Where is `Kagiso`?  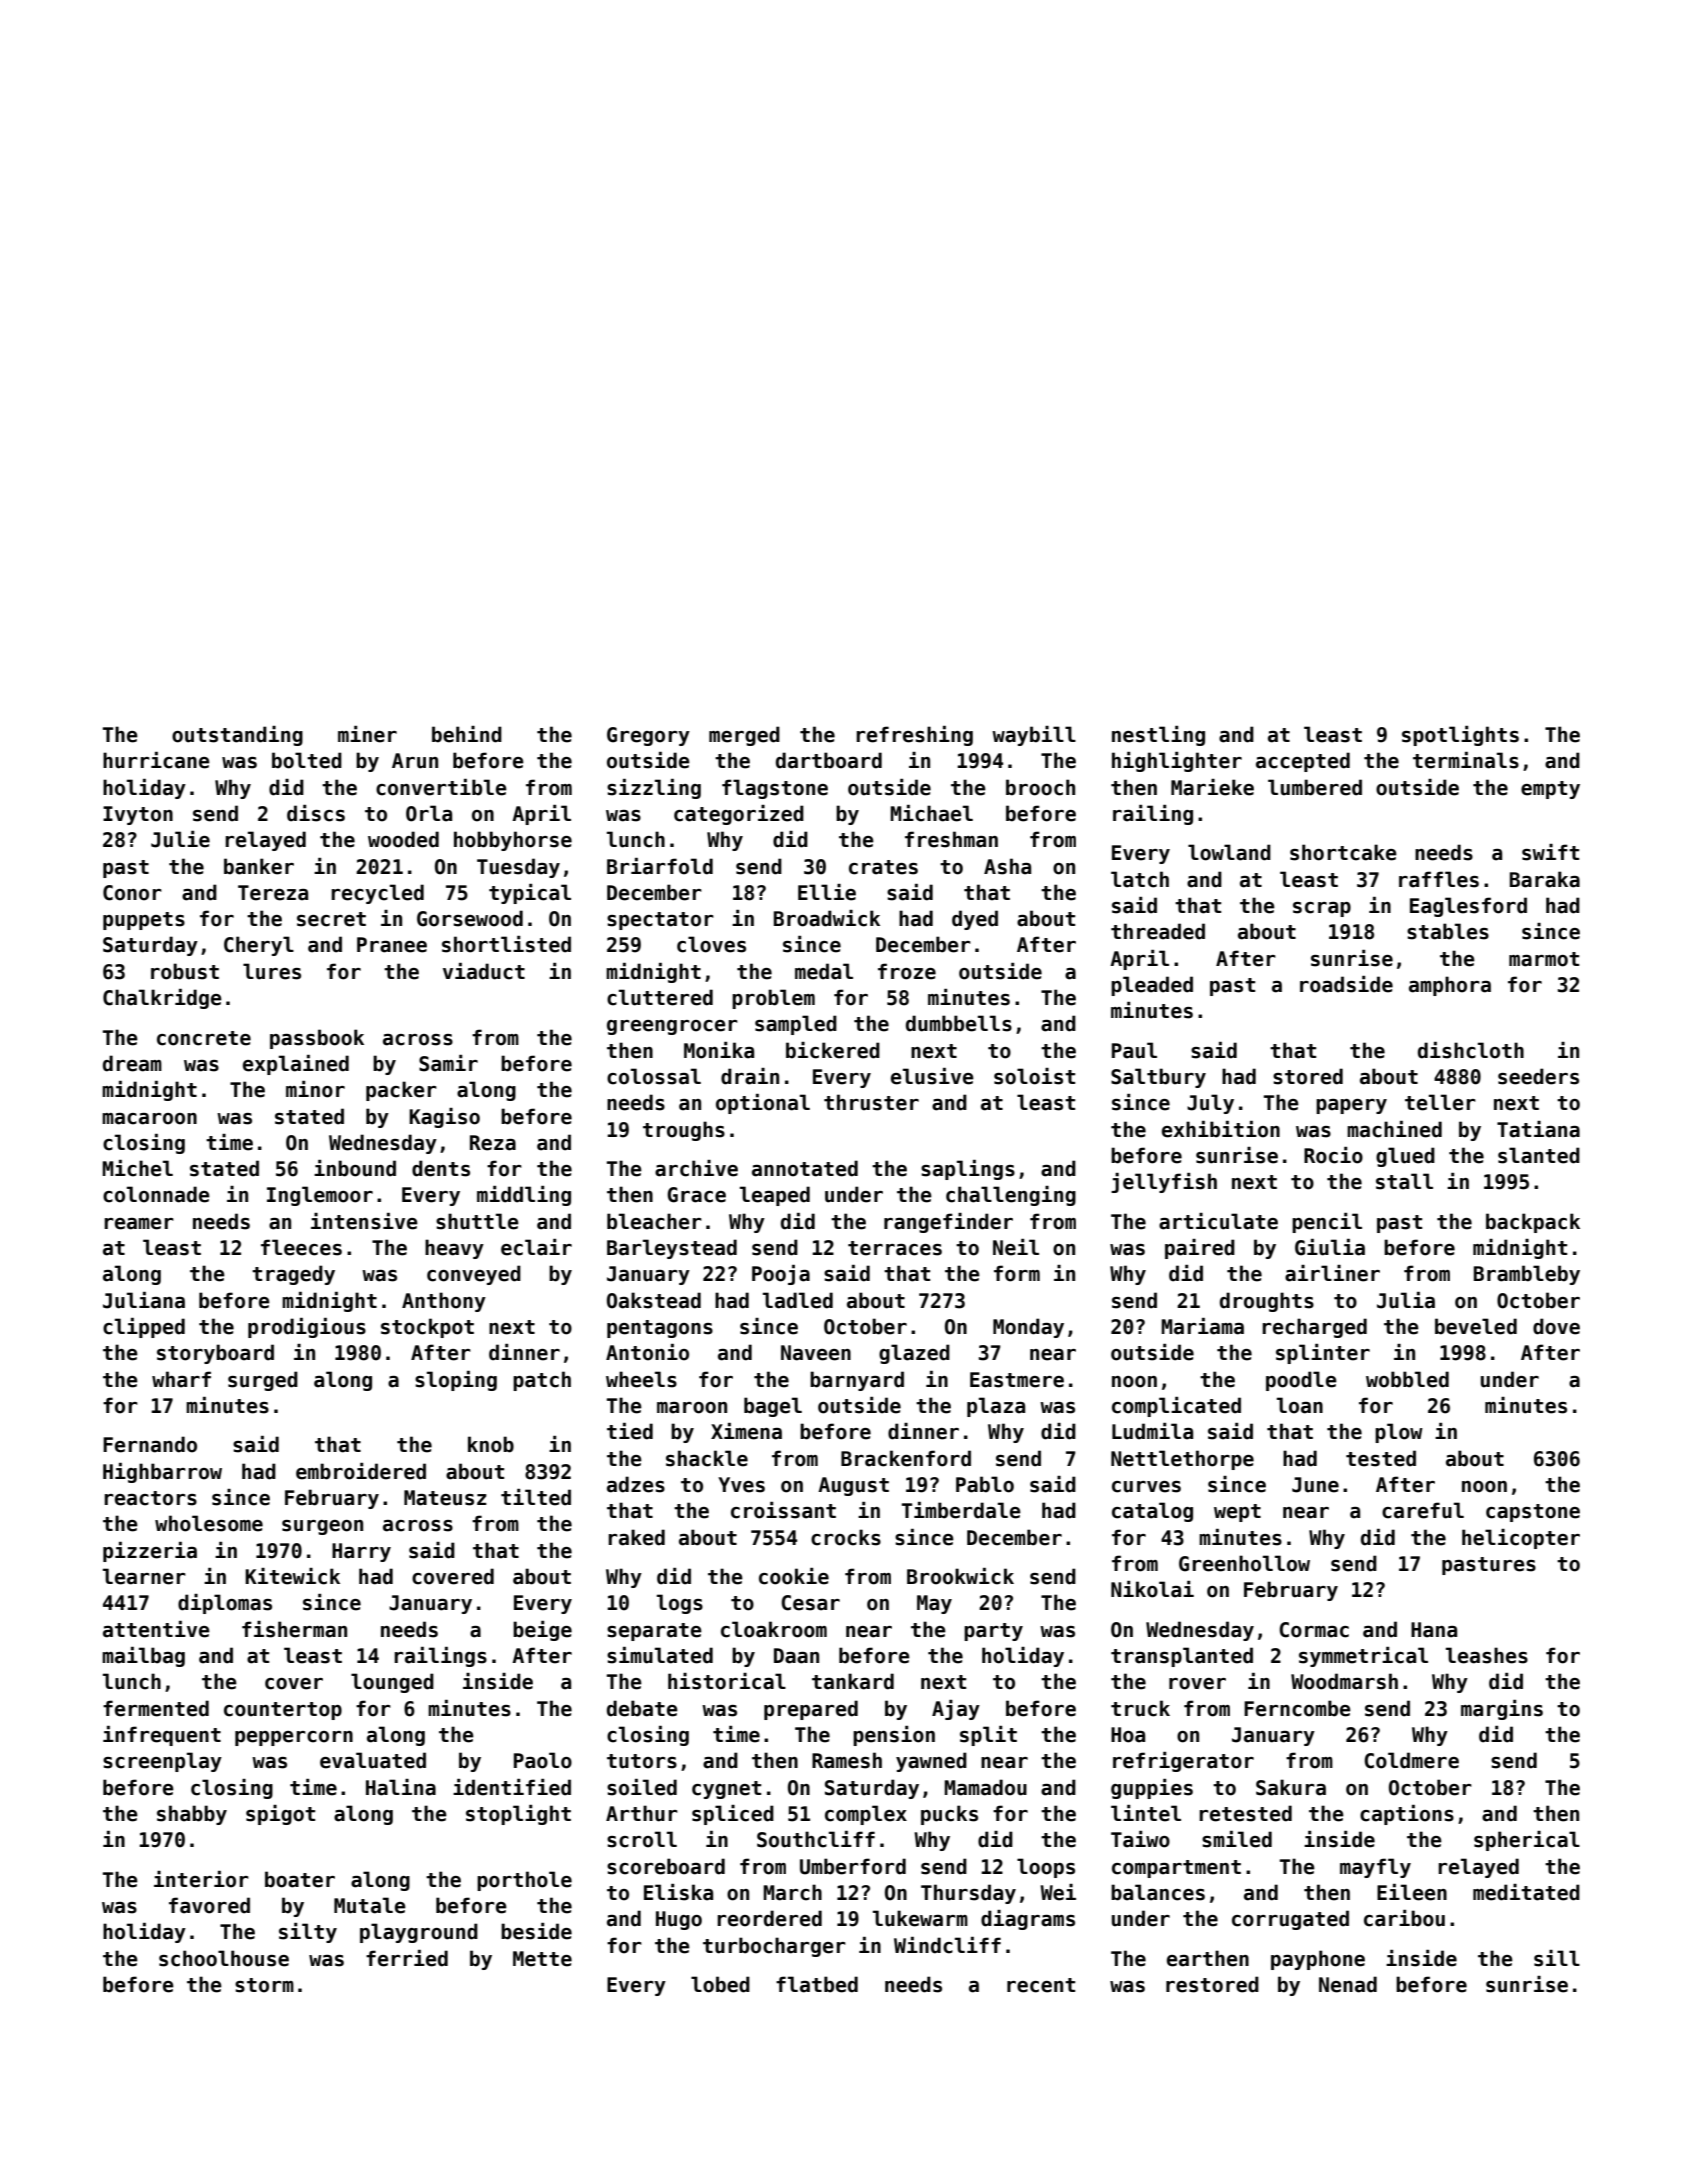
Kagiso is located at coordinates (444, 1118).
